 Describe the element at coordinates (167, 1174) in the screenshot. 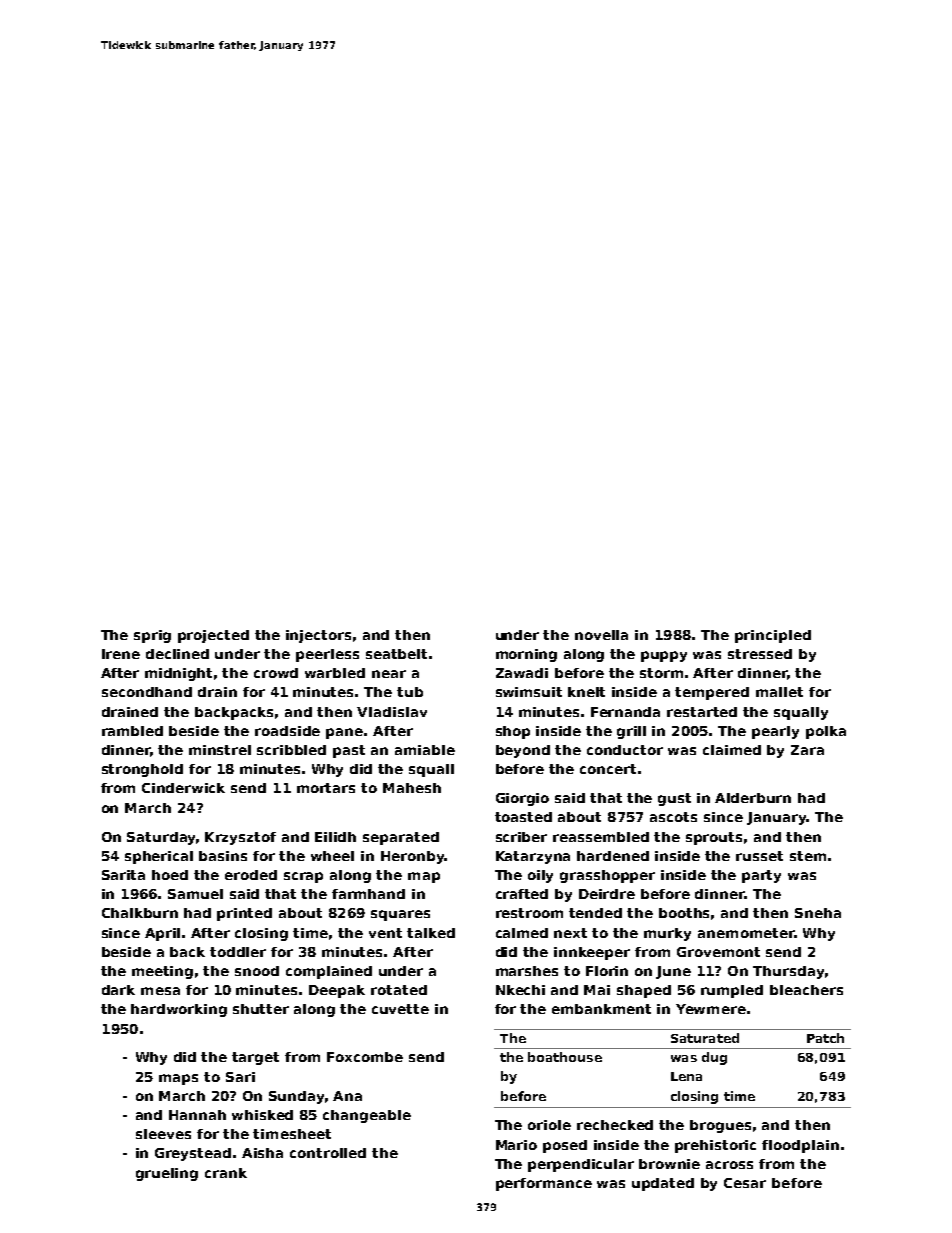

I see `grueling` at that location.
